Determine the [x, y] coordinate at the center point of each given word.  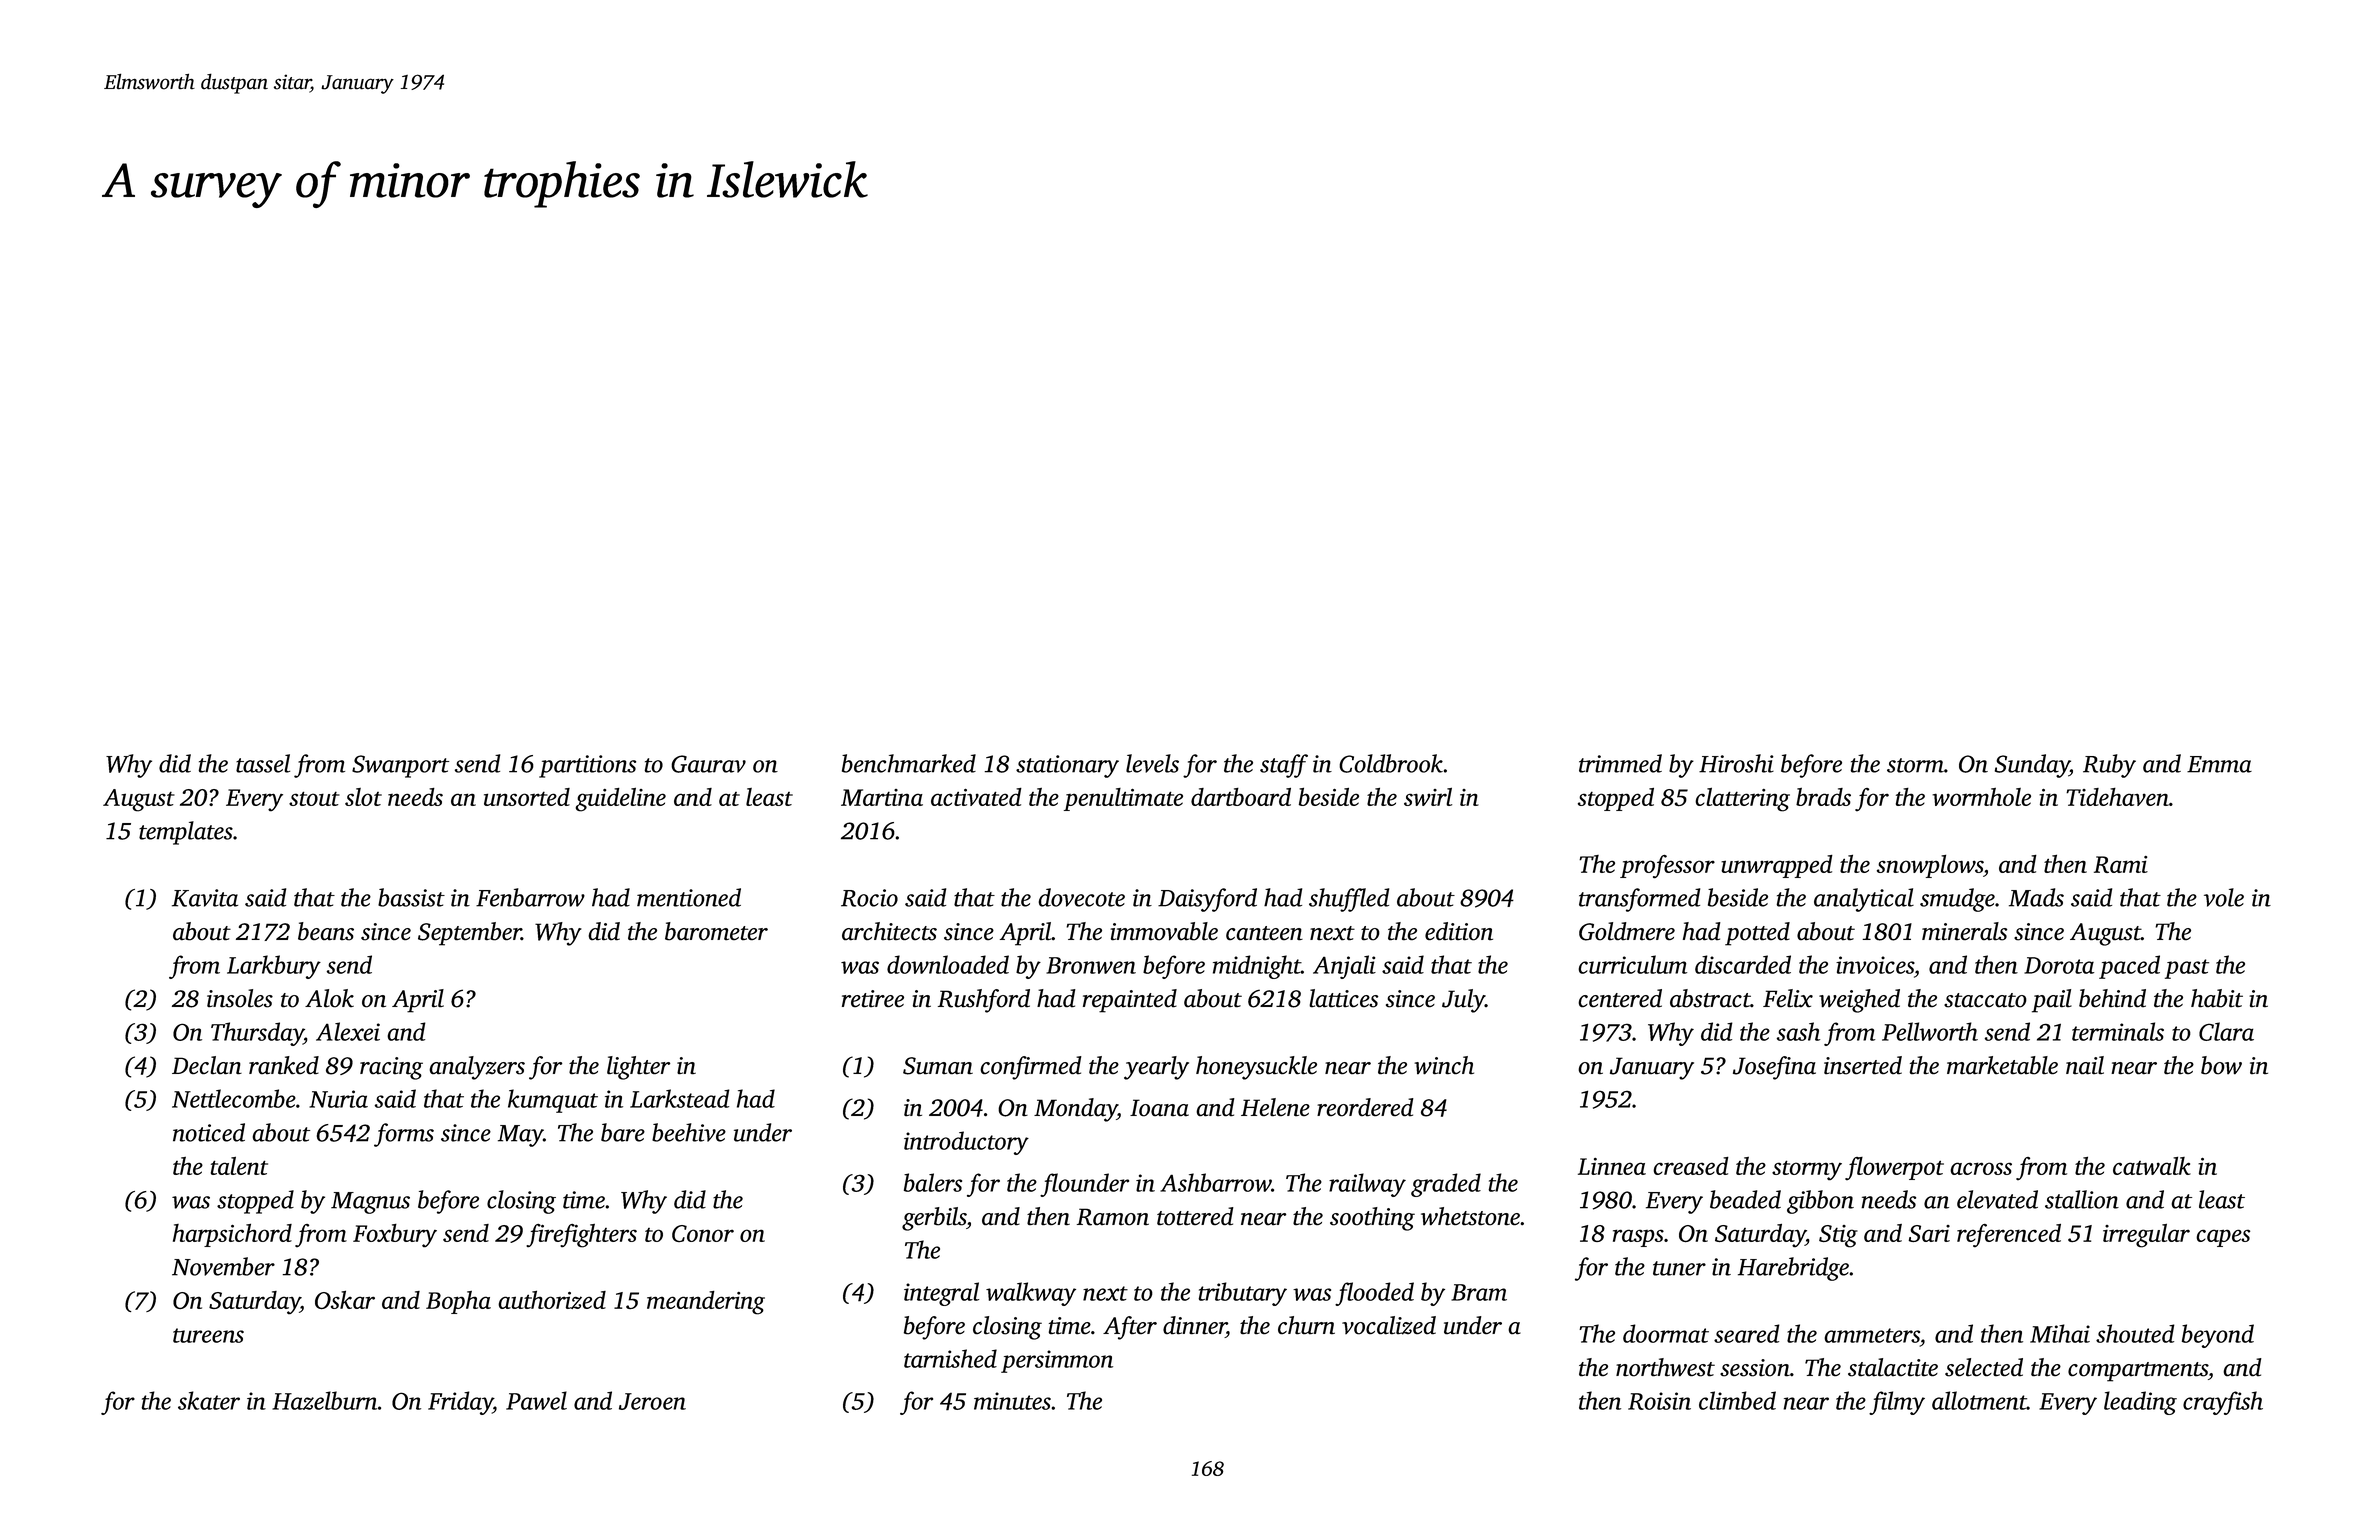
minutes [1012, 1401]
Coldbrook [1391, 763]
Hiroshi [1736, 763]
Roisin [1659, 1401]
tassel [263, 763]
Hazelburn [325, 1400]
